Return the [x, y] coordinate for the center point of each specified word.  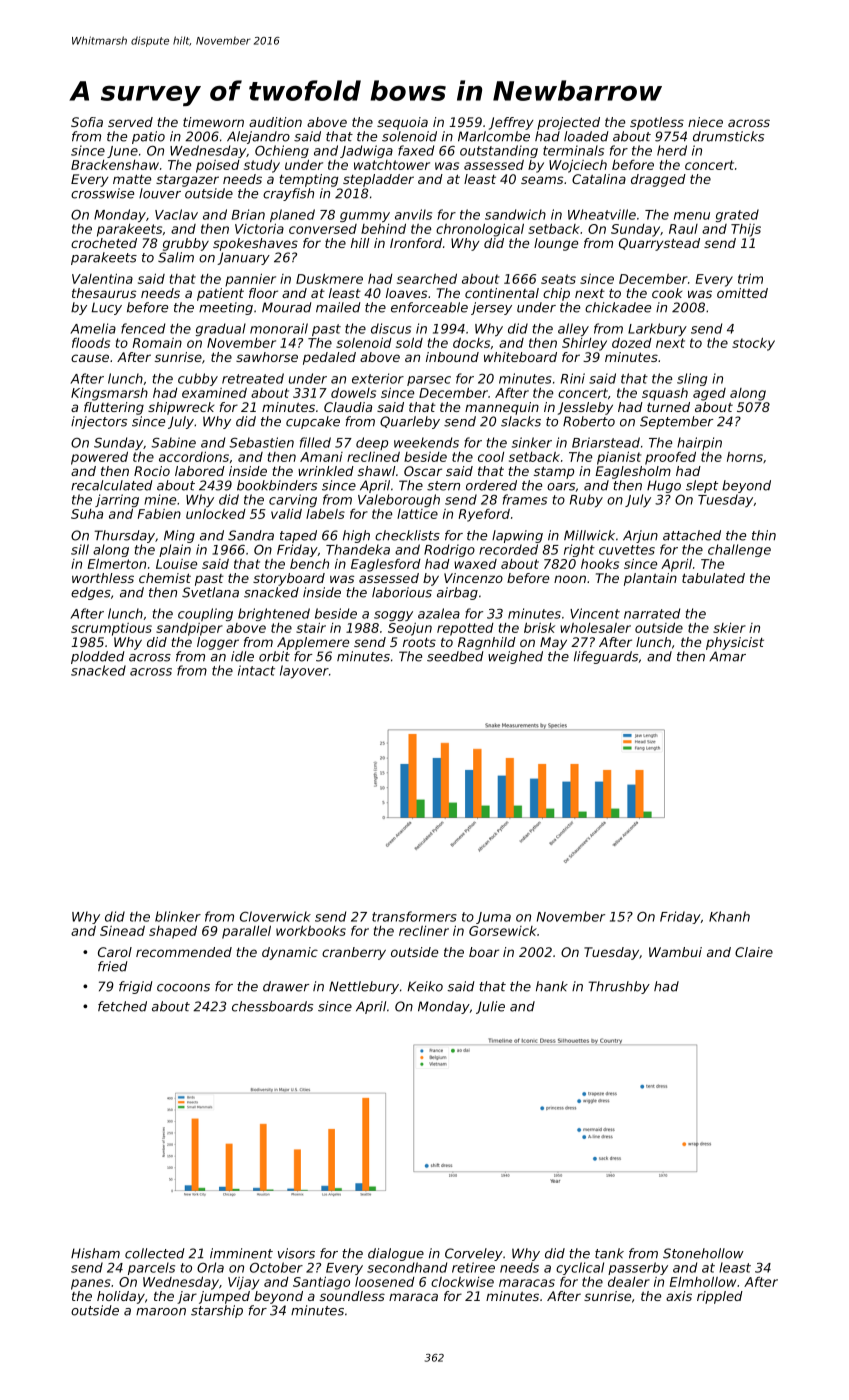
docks [471, 343]
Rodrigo [449, 550]
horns [745, 457]
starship [217, 1311]
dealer [629, 1282]
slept [702, 486]
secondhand [407, 1267]
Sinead [122, 931]
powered [99, 458]
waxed [475, 564]
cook [667, 293]
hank [552, 986]
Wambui [675, 952]
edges [91, 593]
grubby [186, 244]
